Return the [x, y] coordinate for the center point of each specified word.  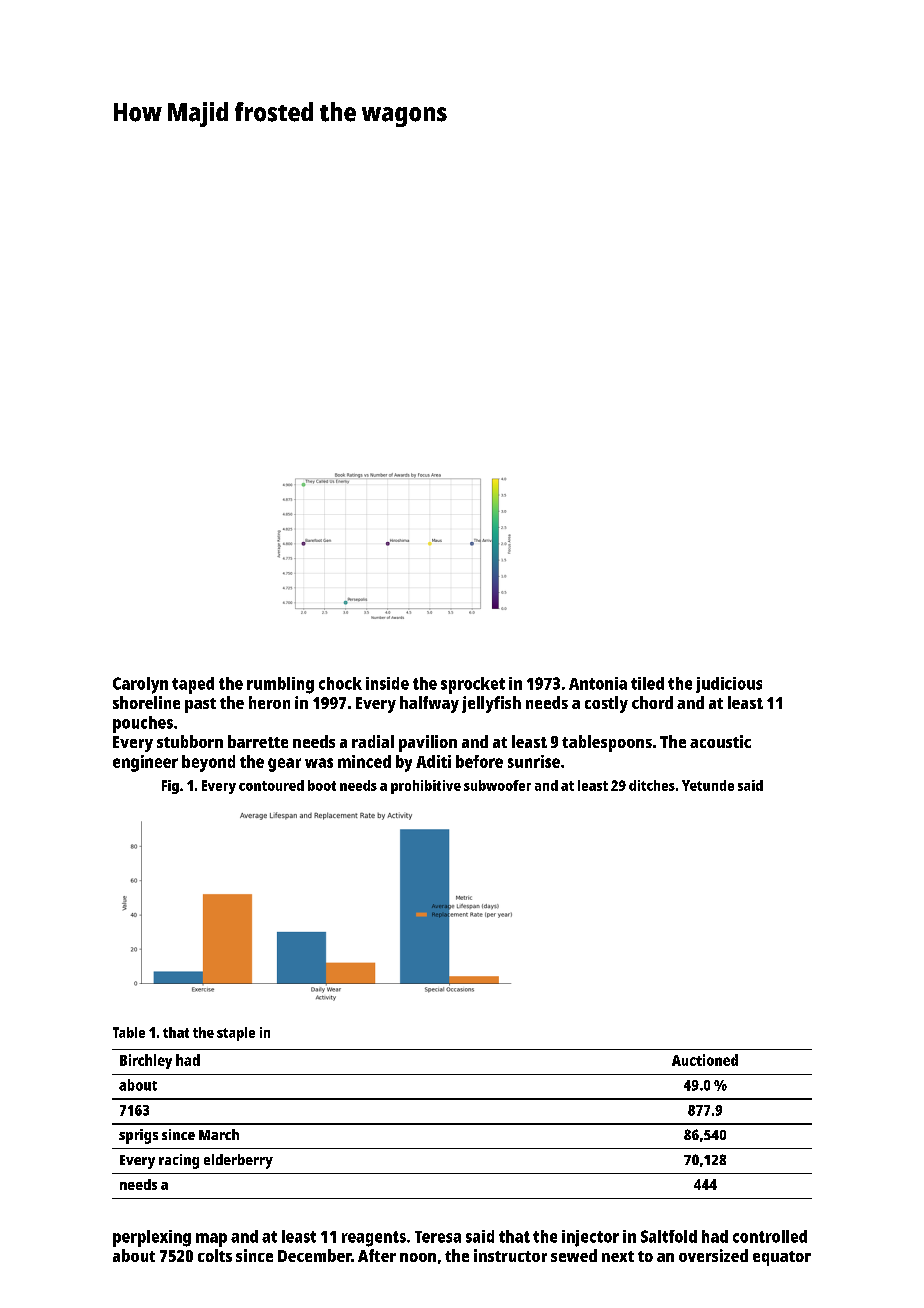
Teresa [438, 1237]
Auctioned [705, 1060]
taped [193, 685]
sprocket [473, 685]
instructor [510, 1255]
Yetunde [708, 785]
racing [179, 1161]
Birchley [146, 1061]
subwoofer [497, 785]
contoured [271, 785]
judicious [729, 685]
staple [236, 1034]
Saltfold [669, 1236]
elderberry [238, 1161]
